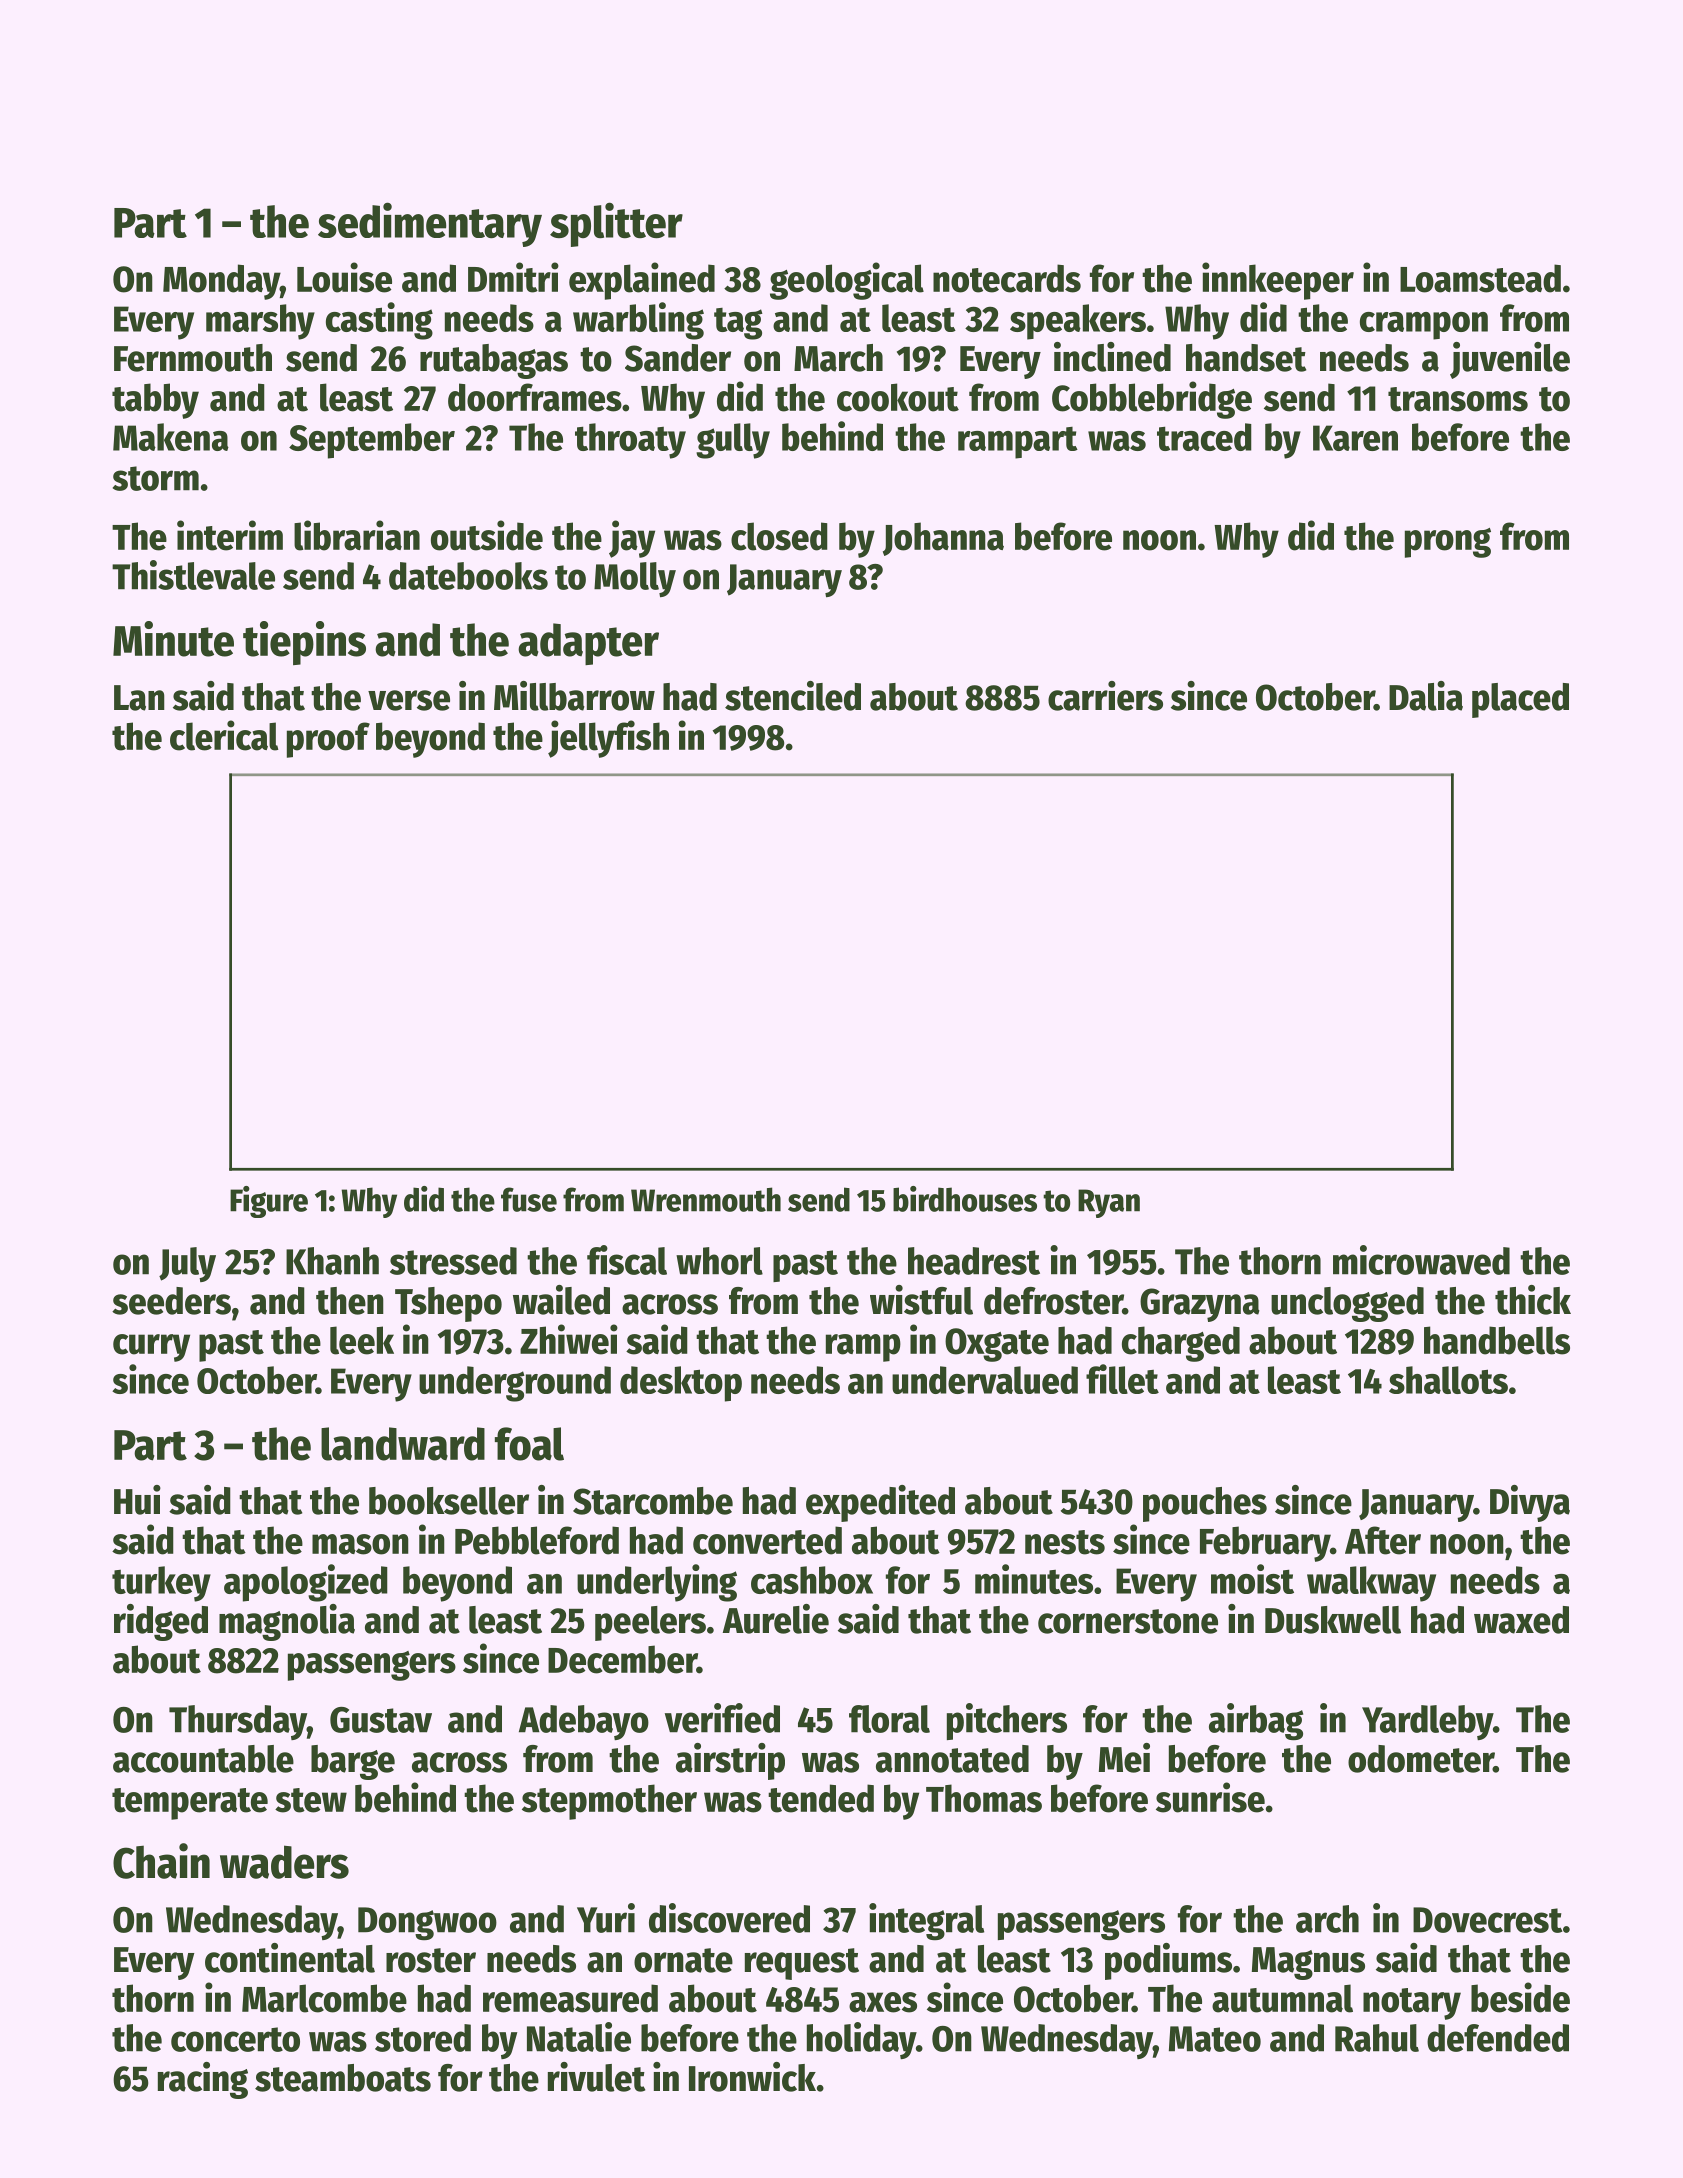 Image resolution: width=1683 pixels, height=2178 pixels. I want to click on Dmitri, so click(513, 277).
